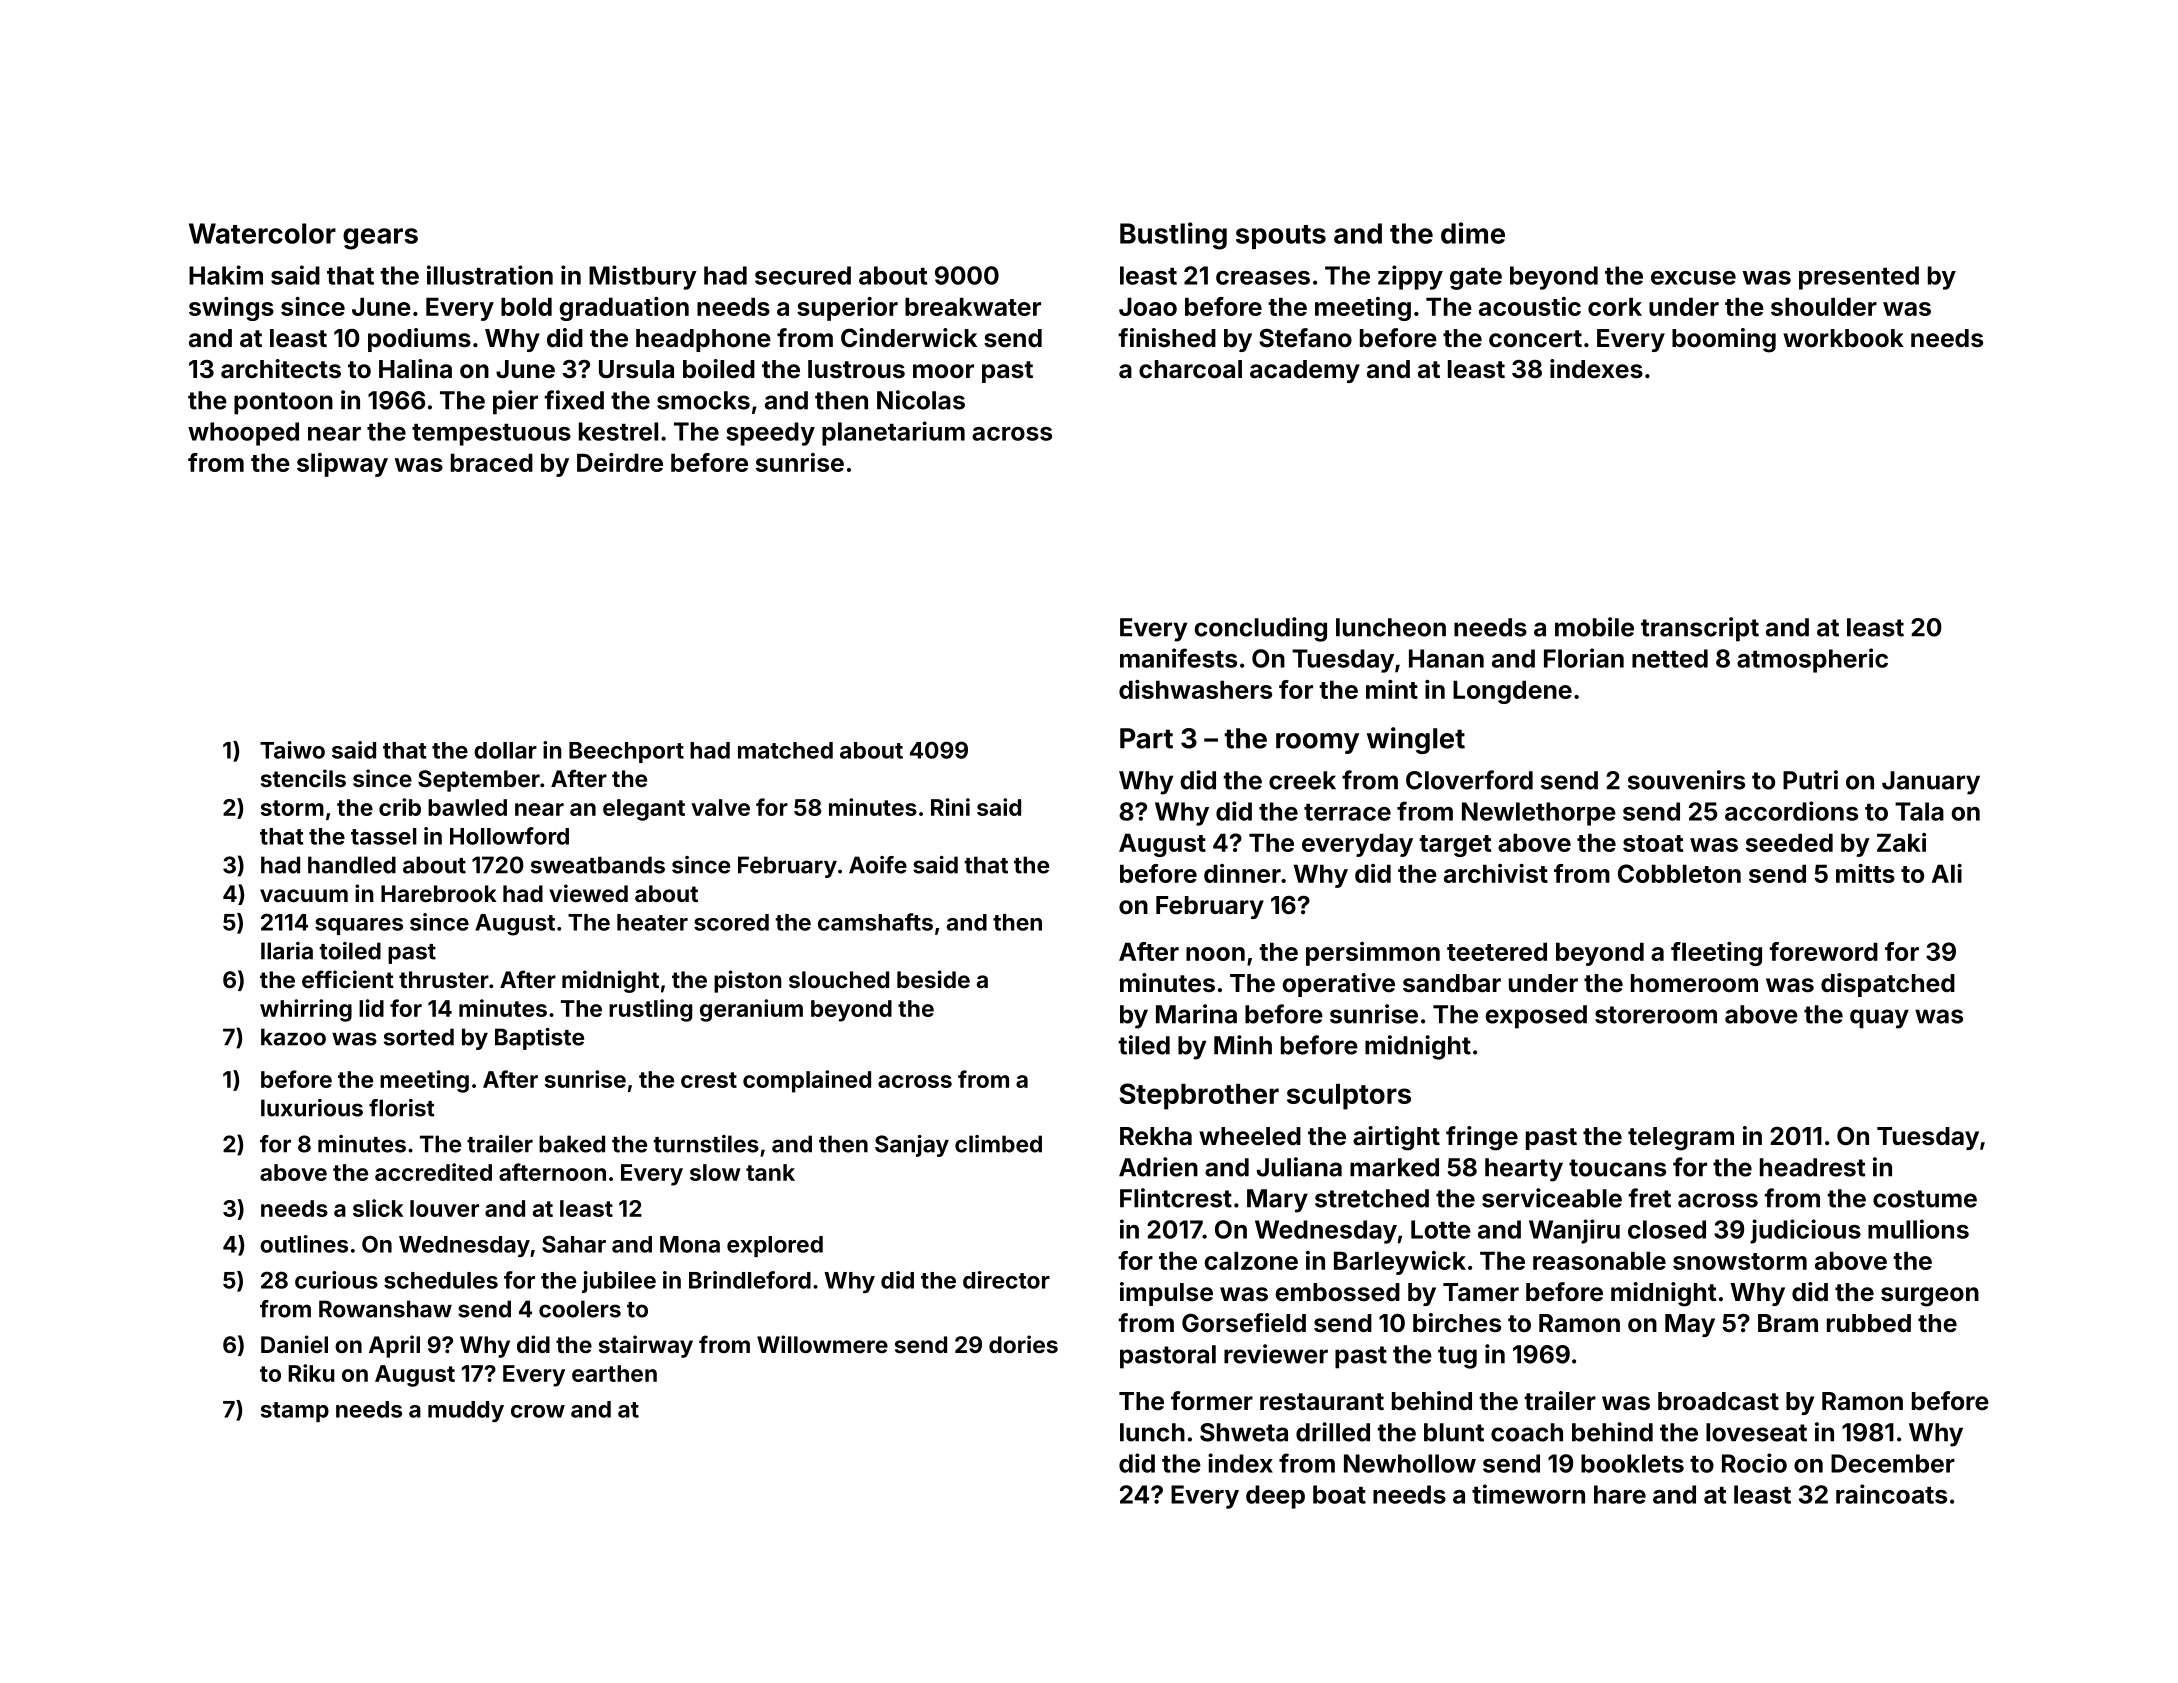 The width and height of the screenshot is (2178, 1683). Describe the element at coordinates (652, 922) in the screenshot. I see `heater` at that location.
